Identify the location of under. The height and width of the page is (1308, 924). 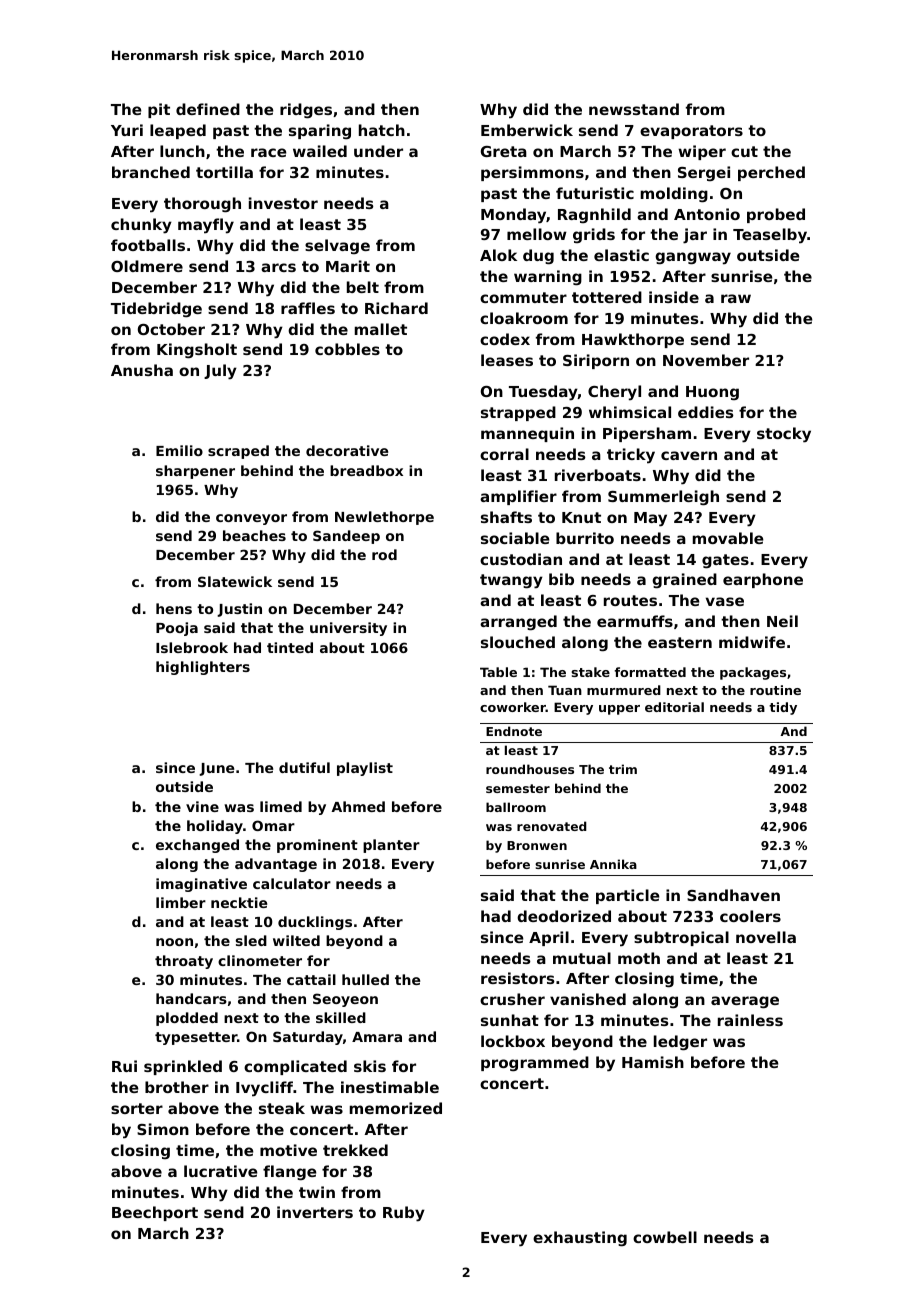
(378, 151).
